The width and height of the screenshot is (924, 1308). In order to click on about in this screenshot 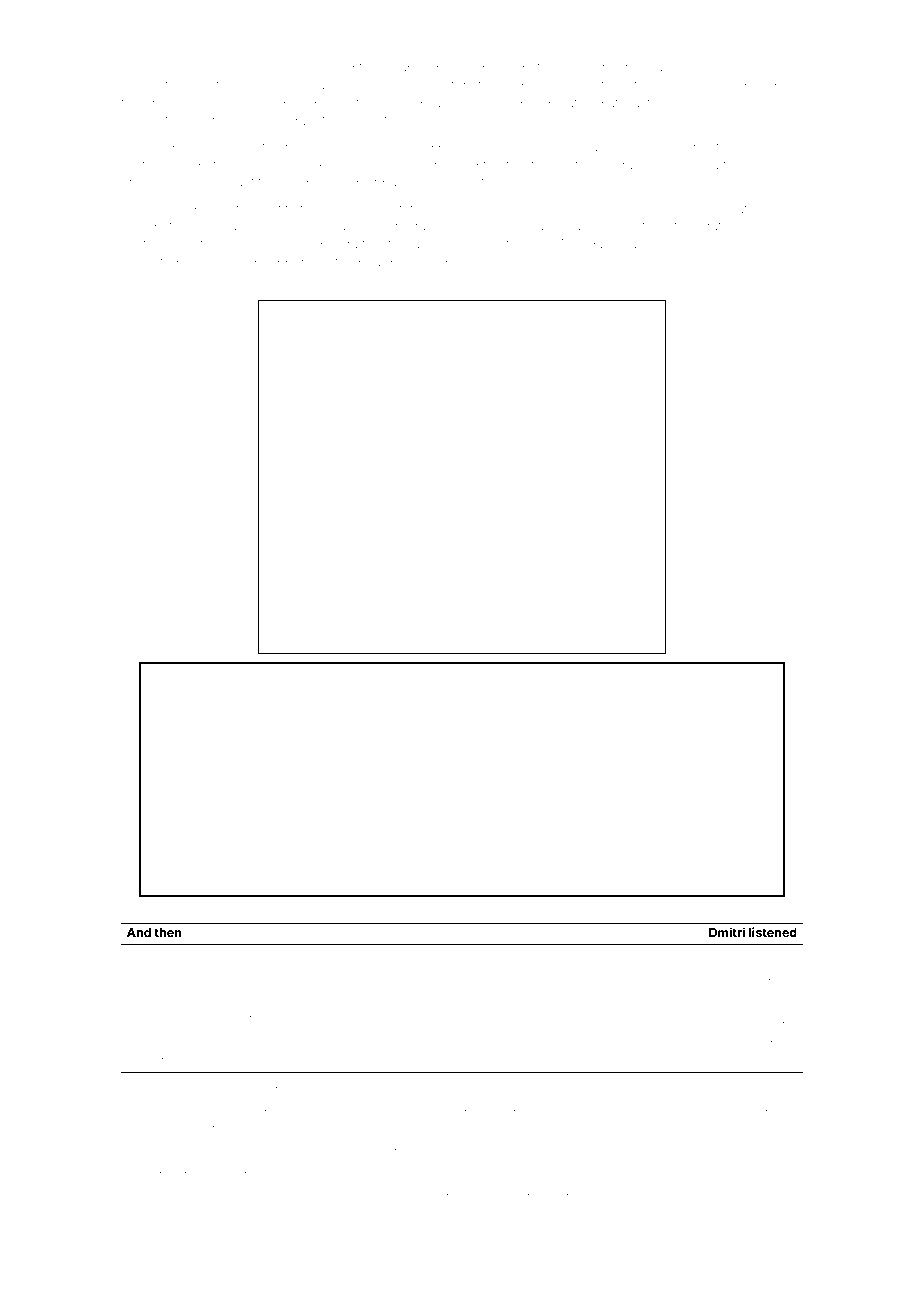, I will do `click(501, 1113)`.
